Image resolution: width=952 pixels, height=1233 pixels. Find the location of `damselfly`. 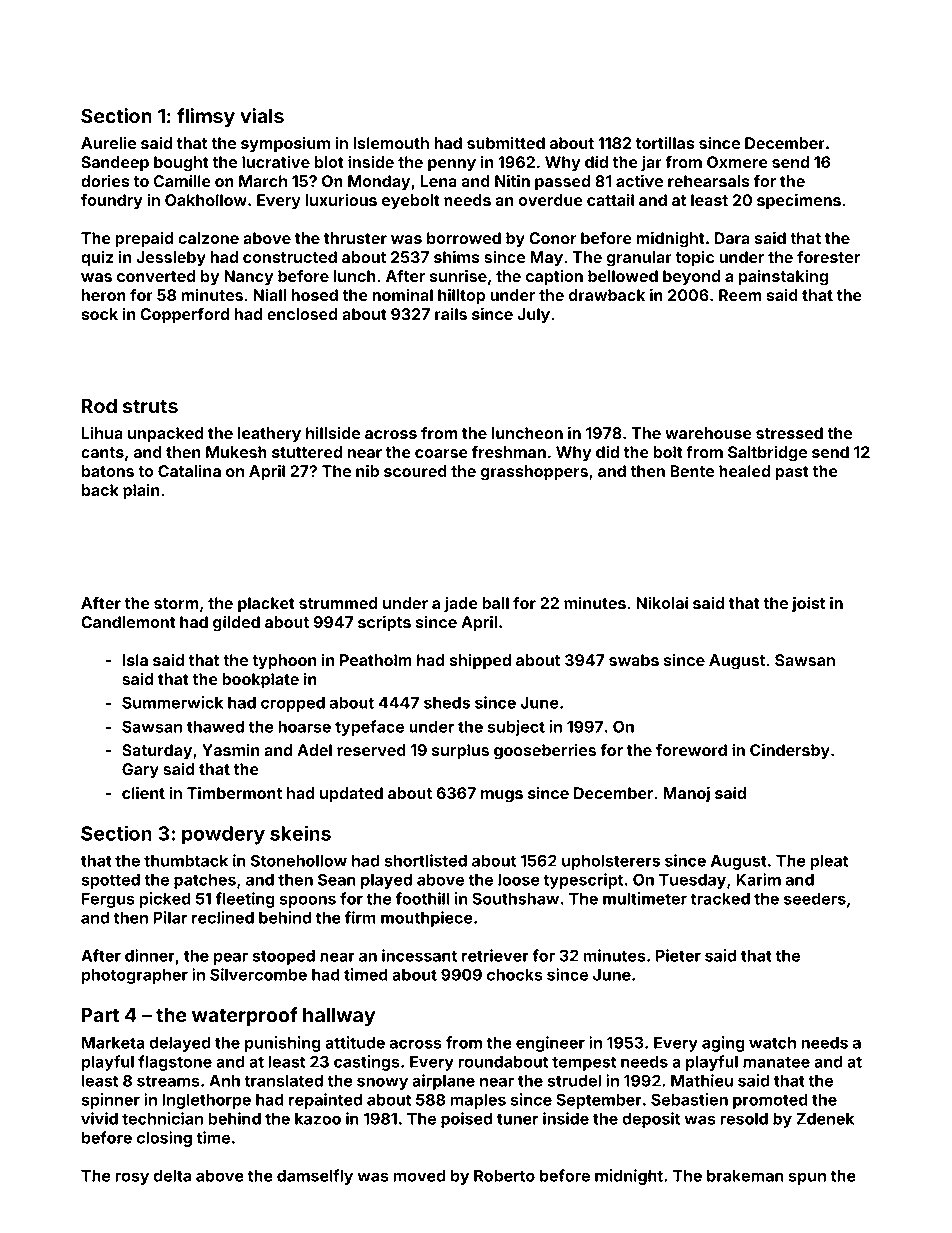

damselfly is located at coordinates (315, 1177).
